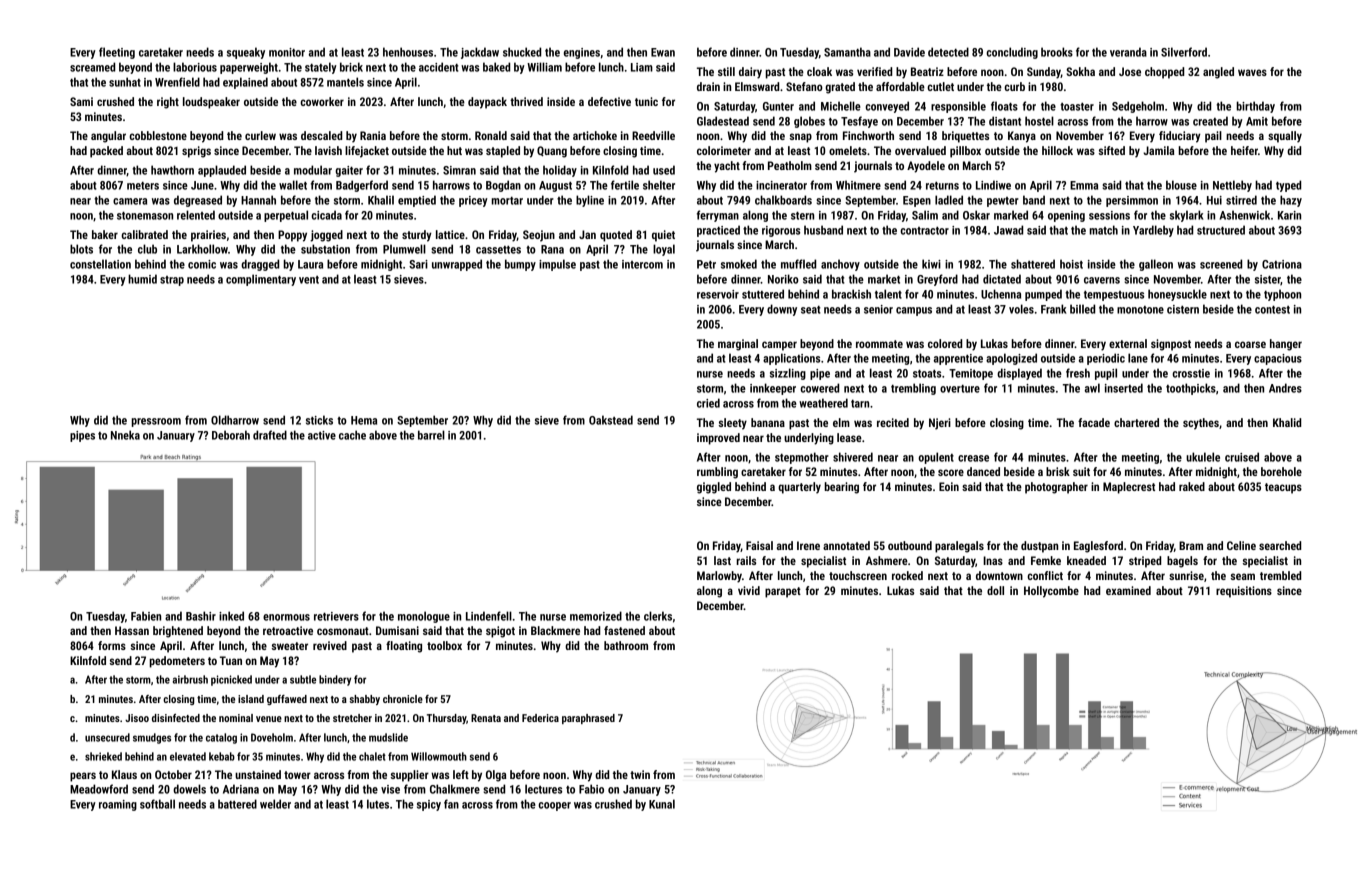 Image resolution: width=1372 pixels, height=887 pixels. Describe the element at coordinates (1094, 422) in the screenshot. I see `facade` at that location.
